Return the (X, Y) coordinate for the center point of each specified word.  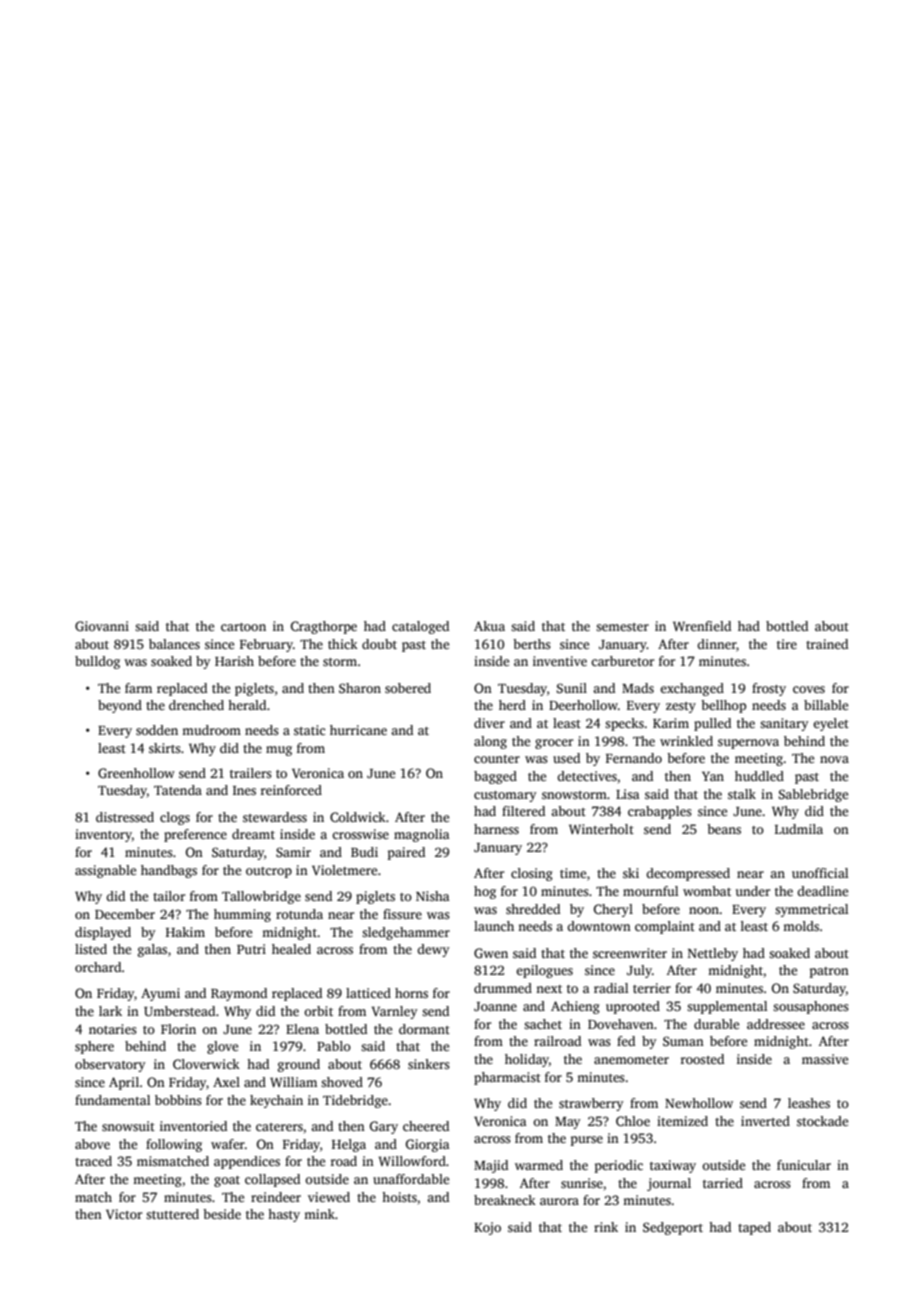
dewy (433, 950)
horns (411, 993)
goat (227, 1181)
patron (829, 972)
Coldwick (358, 817)
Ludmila (799, 829)
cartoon (243, 627)
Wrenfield (702, 626)
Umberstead (179, 1011)
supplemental (727, 1007)
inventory (103, 835)
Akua (489, 626)
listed (91, 949)
